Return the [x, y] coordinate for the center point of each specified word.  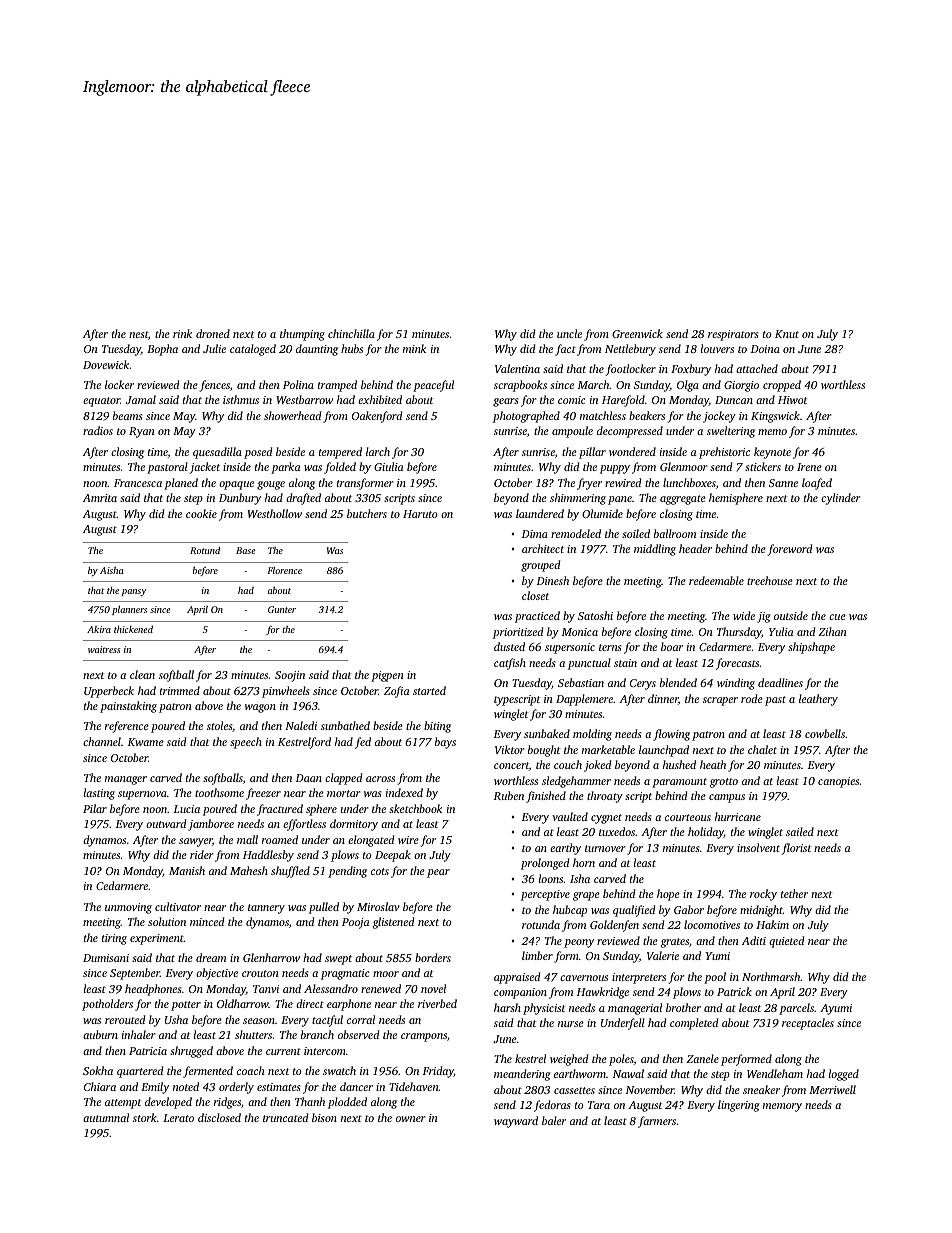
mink [414, 348]
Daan [309, 778]
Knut [787, 334]
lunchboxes [689, 482]
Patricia [148, 1051]
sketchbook [415, 808]
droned [213, 333]
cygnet [606, 819]
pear [438, 873]
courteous [688, 817]
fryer [589, 484]
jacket [205, 468]
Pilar [95, 808]
